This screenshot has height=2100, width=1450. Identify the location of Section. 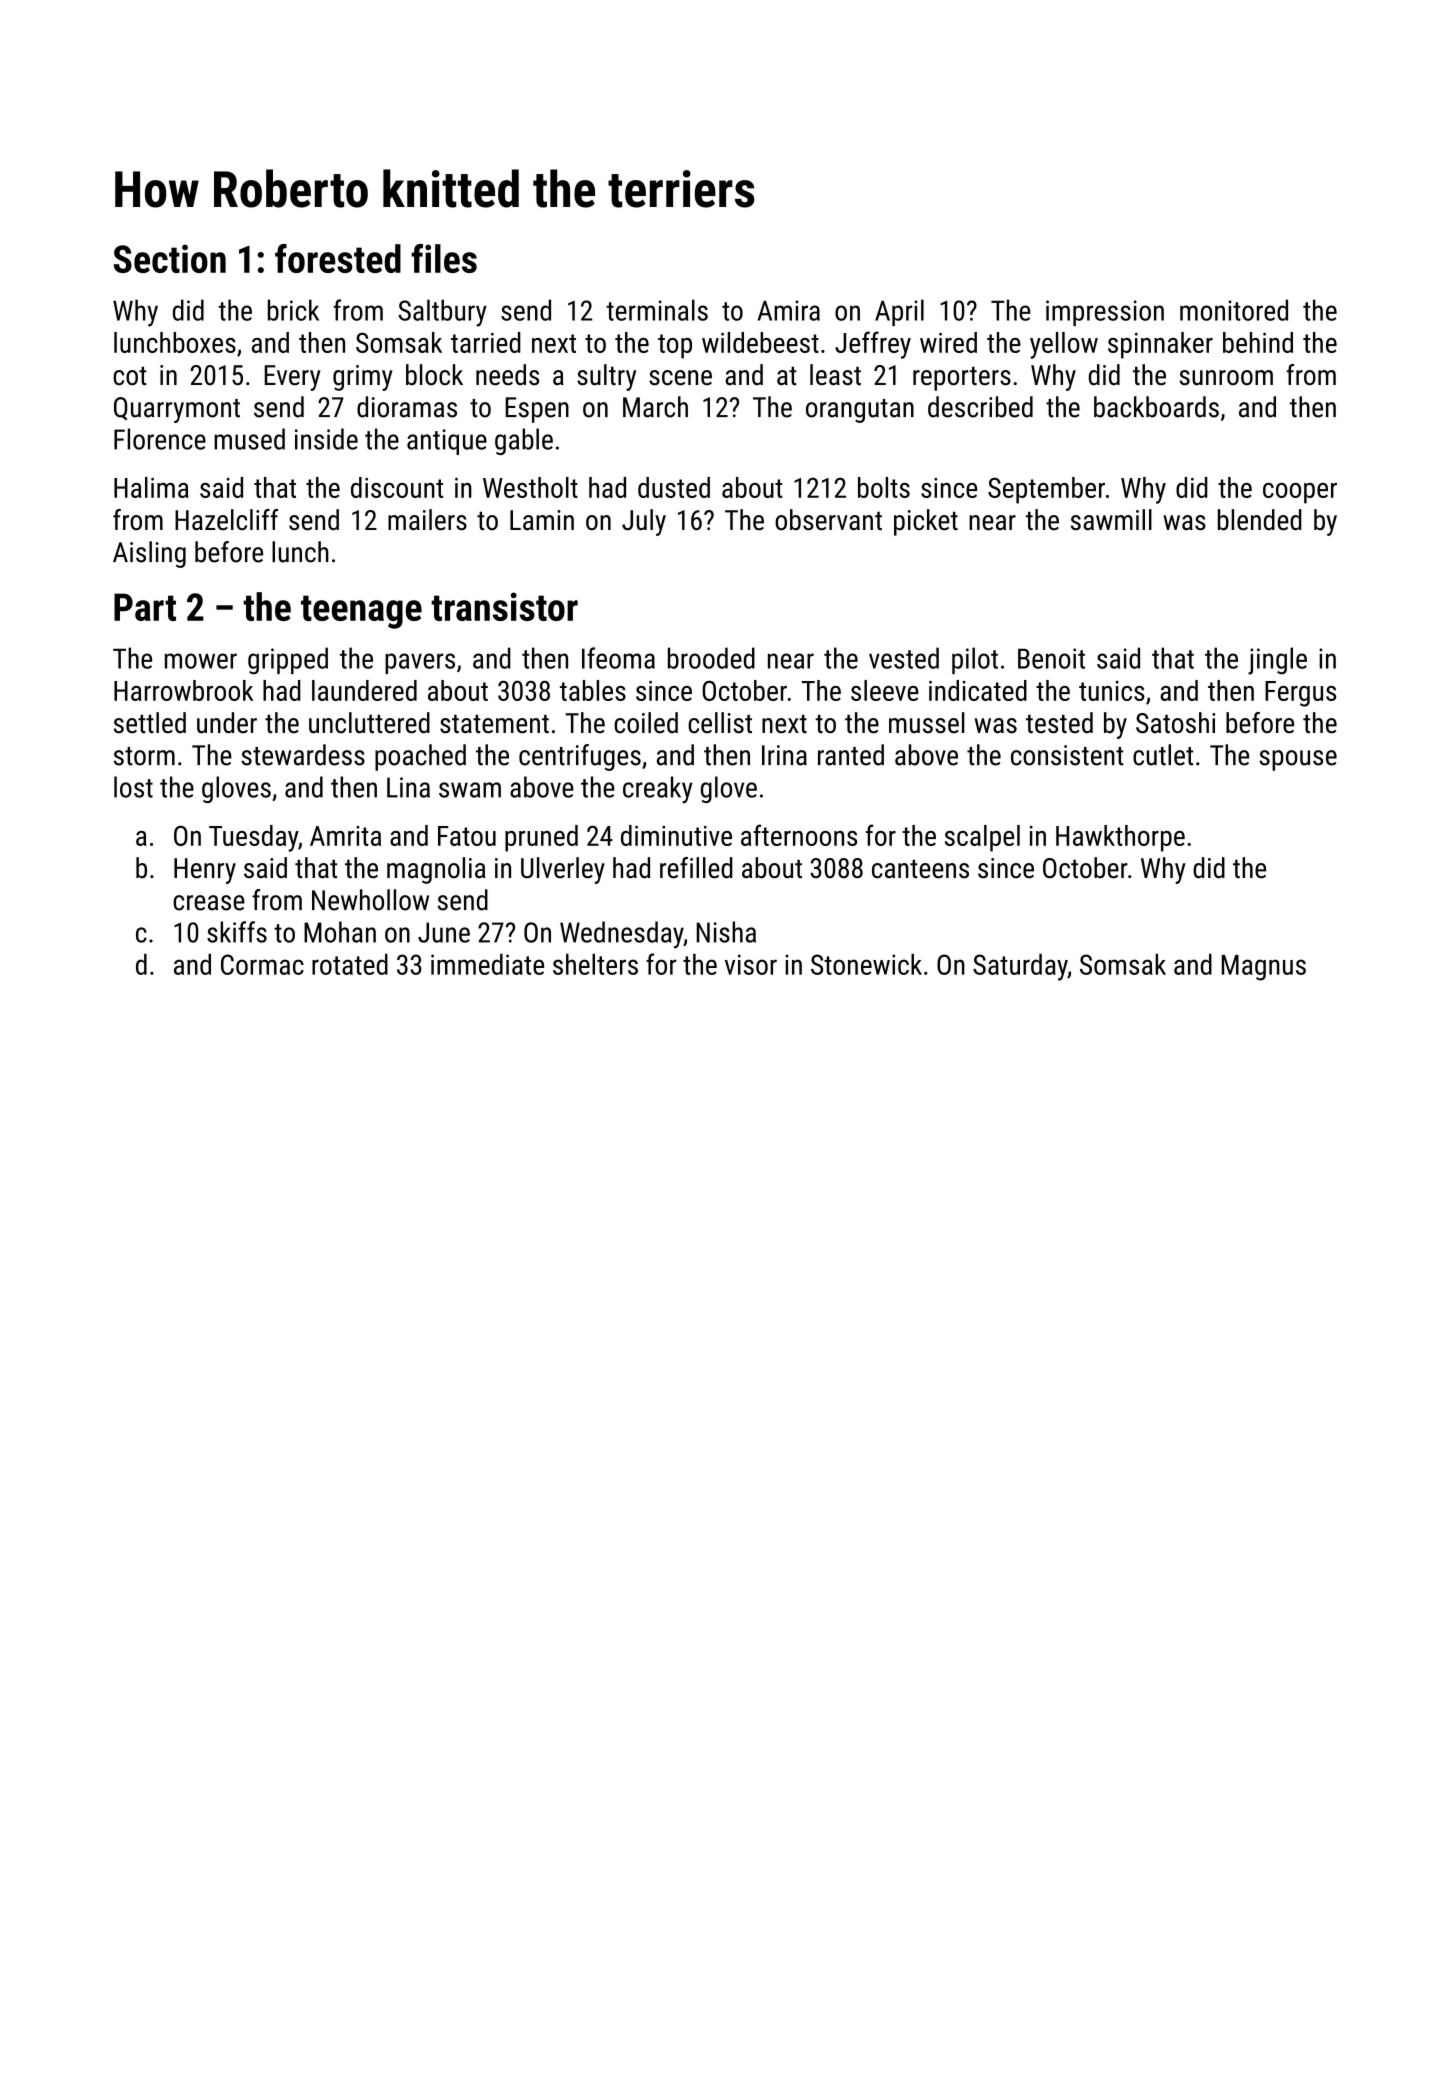
(170, 258).
